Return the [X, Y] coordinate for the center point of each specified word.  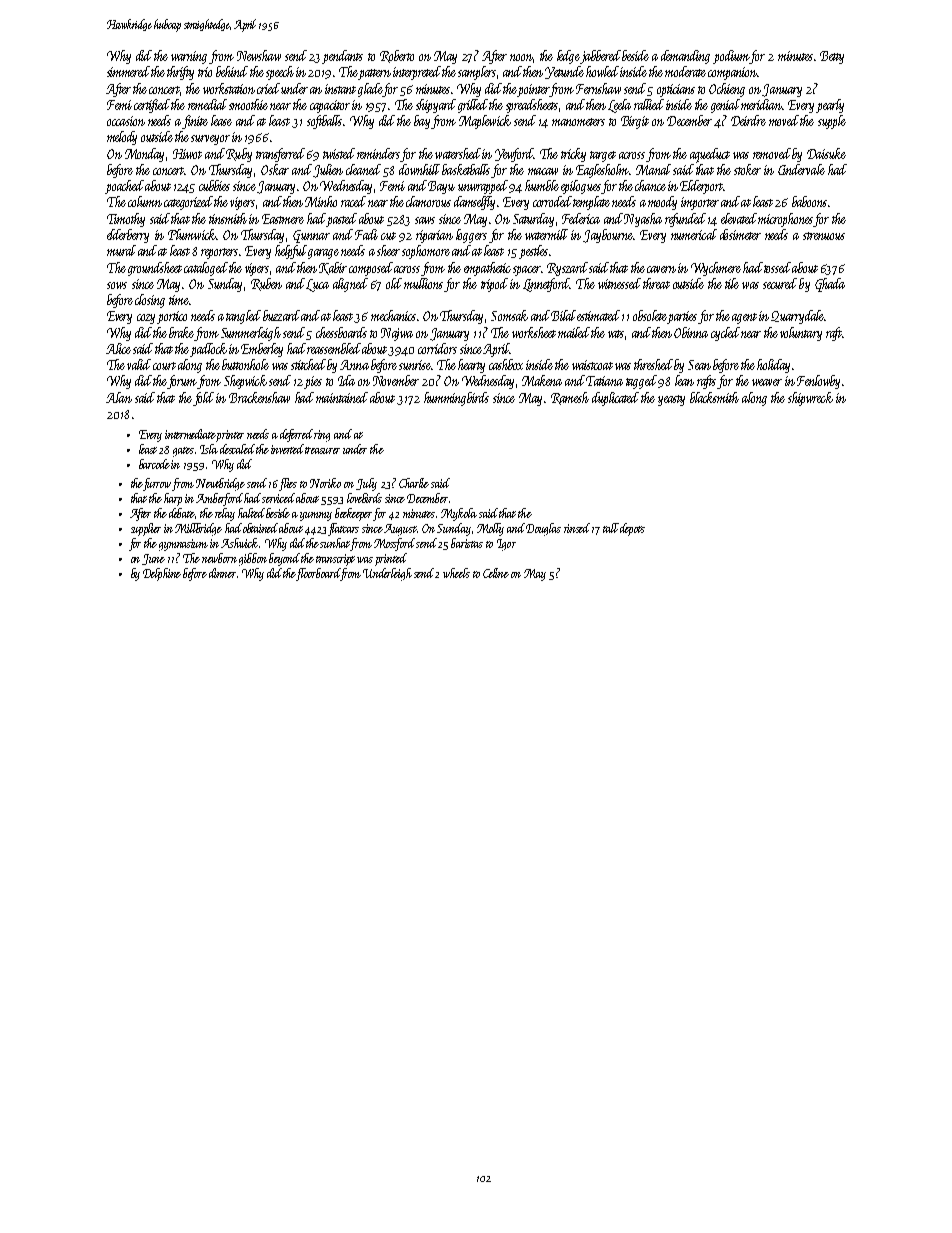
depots [632, 529]
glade [370, 90]
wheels [456, 573]
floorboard [318, 574]
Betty [832, 57]
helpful [291, 252]
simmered [129, 71]
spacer [527, 271]
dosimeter [740, 234]
